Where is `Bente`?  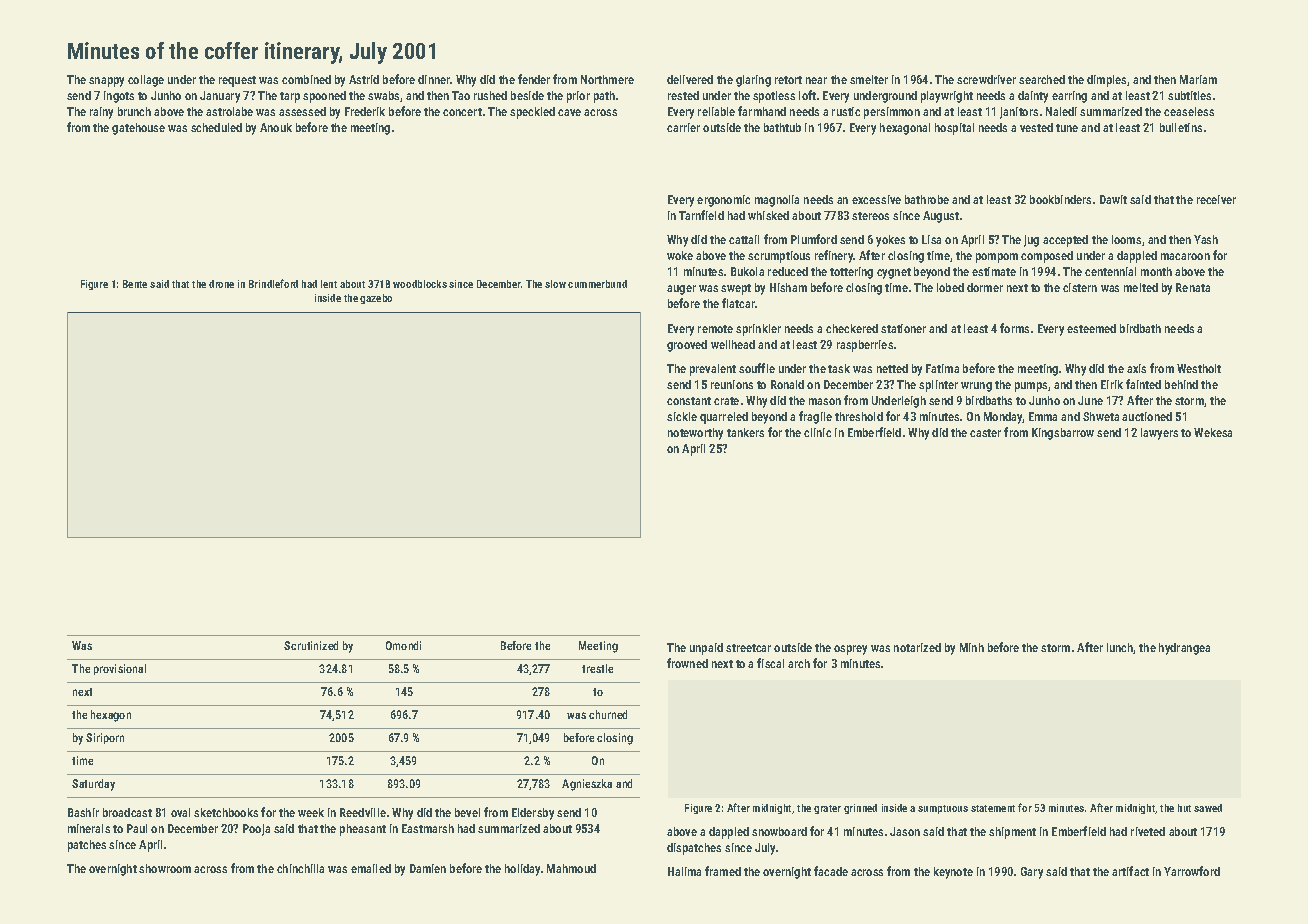 Bente is located at coordinates (135, 284).
